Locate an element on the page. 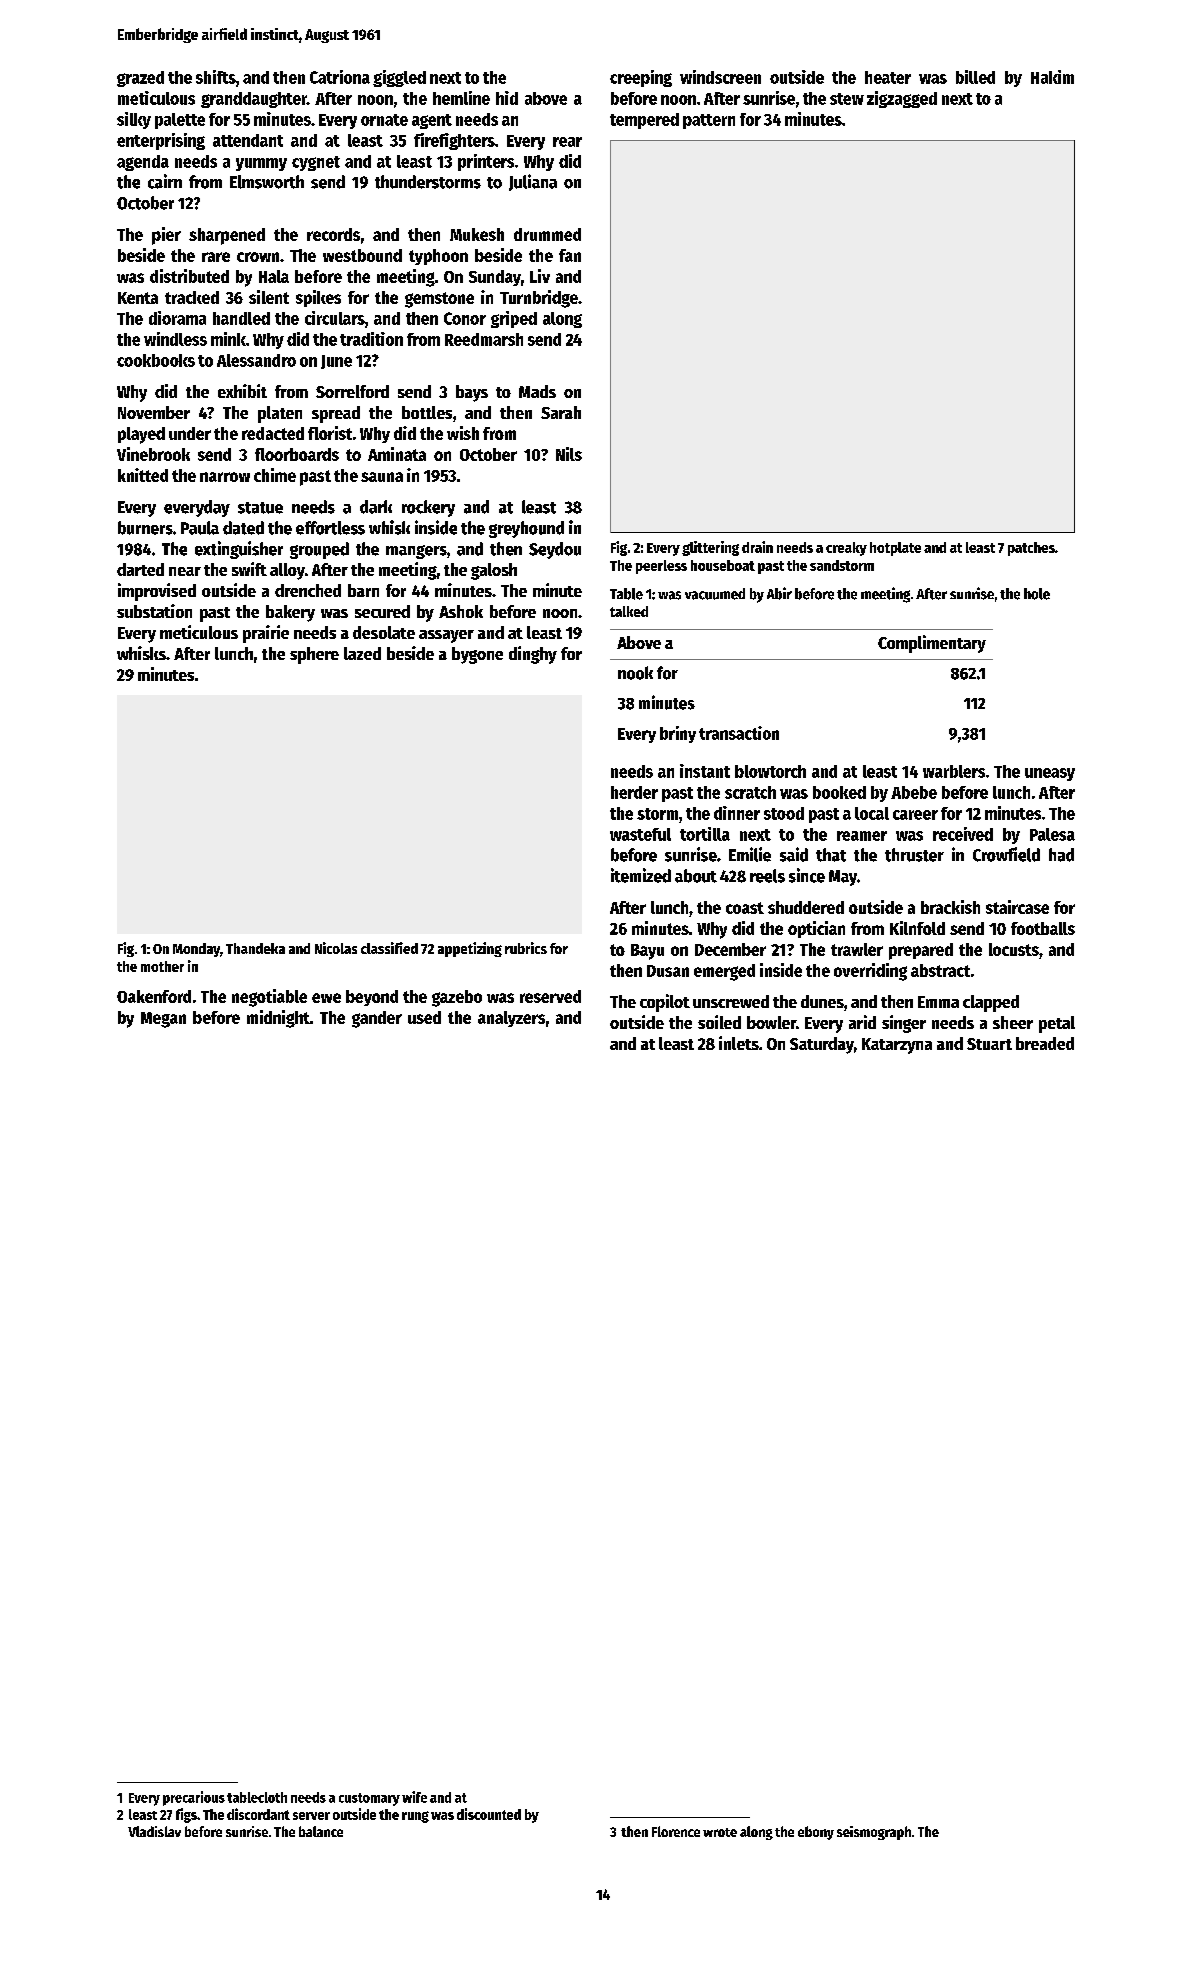 This page has width=1192, height=1963. midnight is located at coordinates (278, 1019).
